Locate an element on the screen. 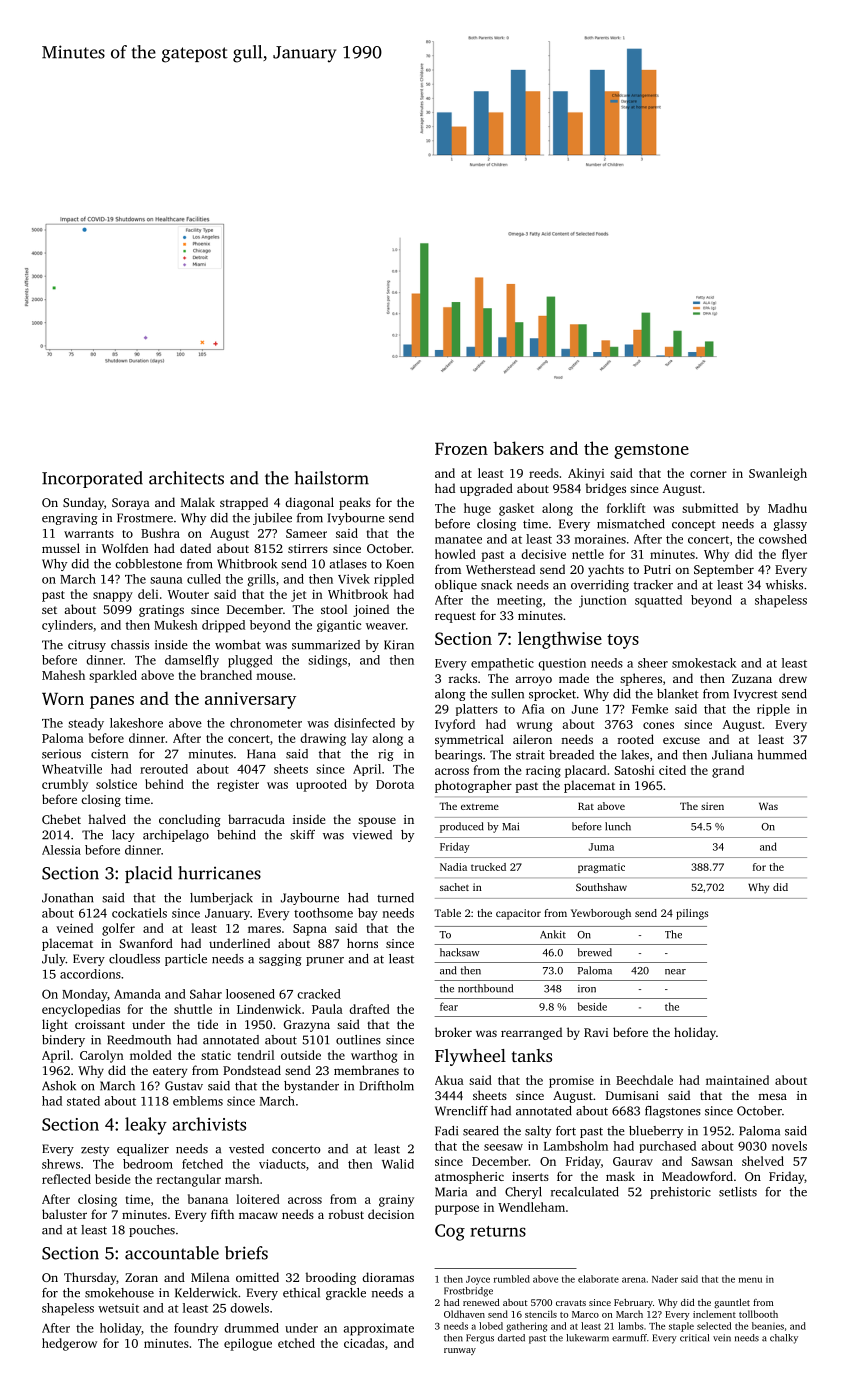 The height and width of the screenshot is (1400, 849). pragmatic is located at coordinates (601, 868).
